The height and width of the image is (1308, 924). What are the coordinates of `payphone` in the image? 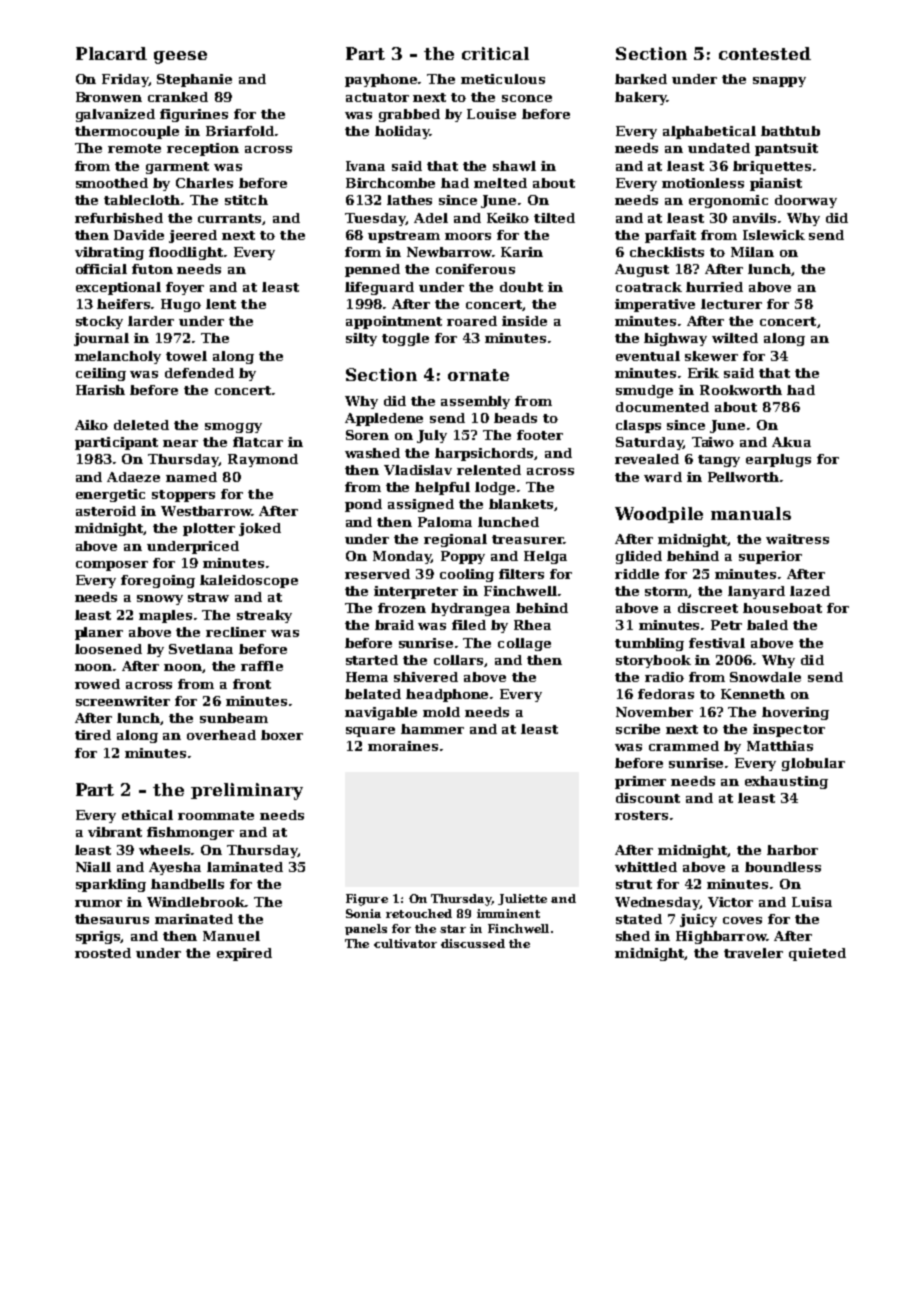 It's located at (381, 80).
